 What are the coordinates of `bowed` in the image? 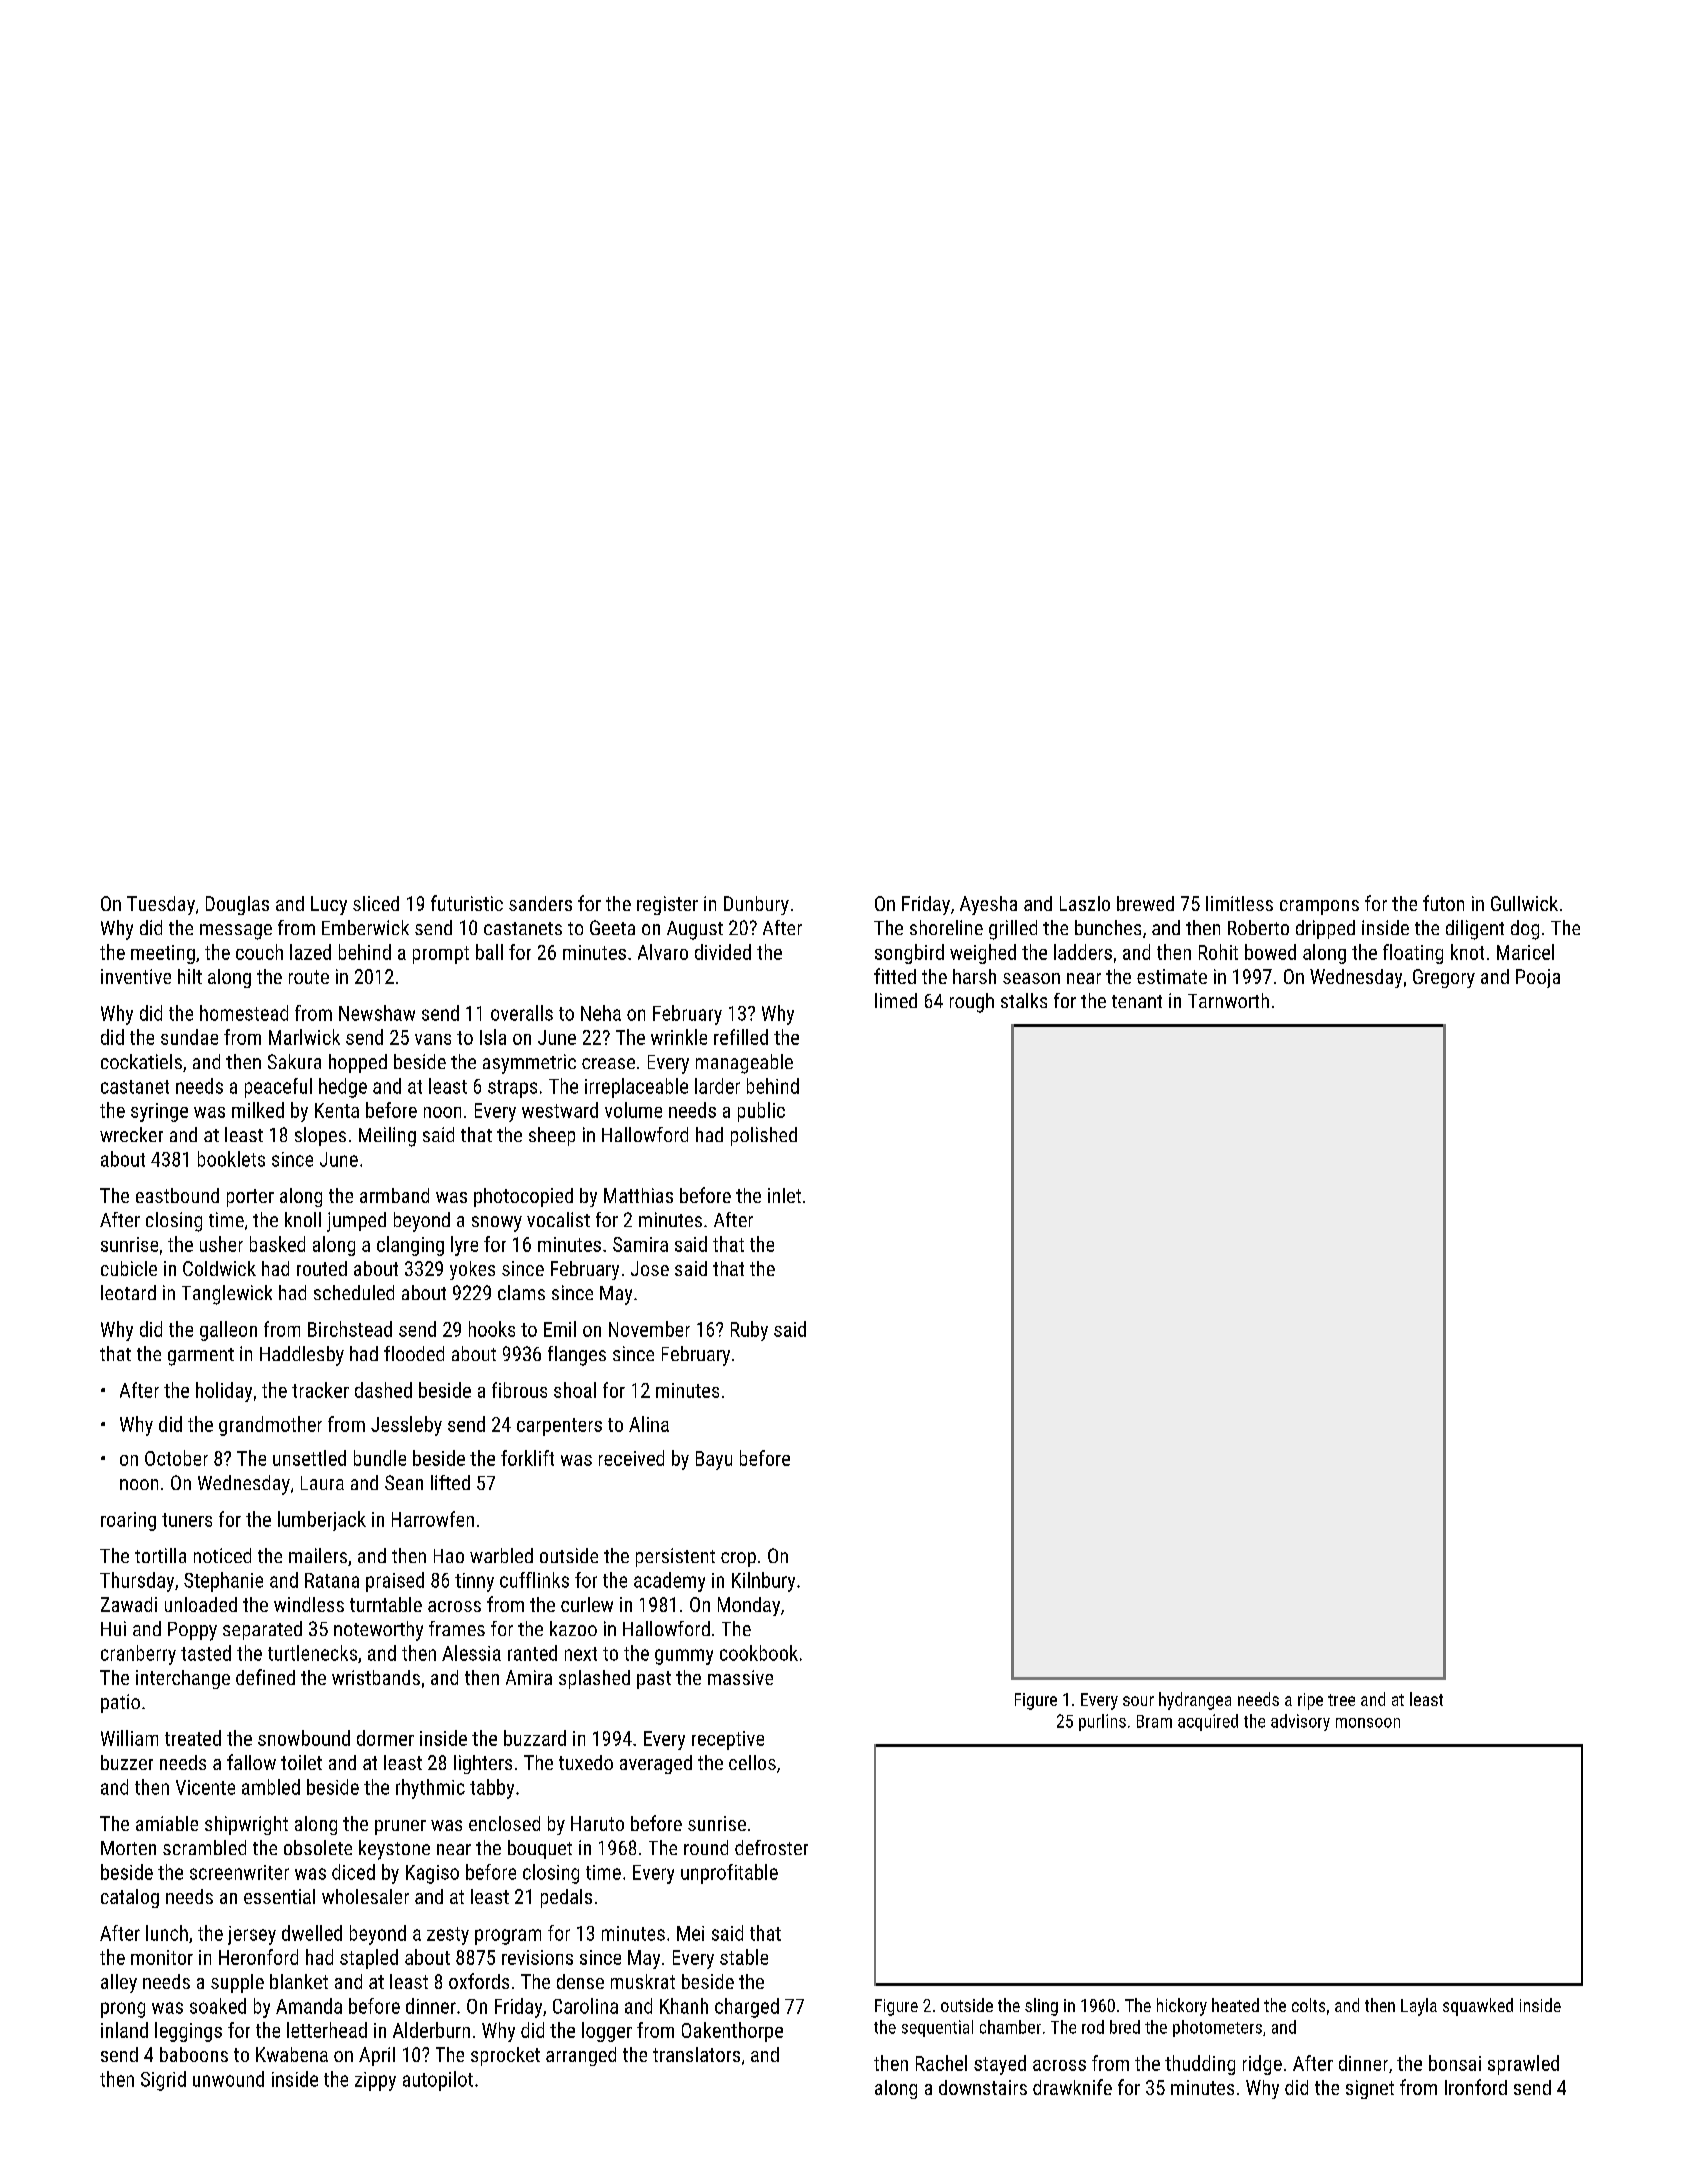 It's located at (1270, 952).
